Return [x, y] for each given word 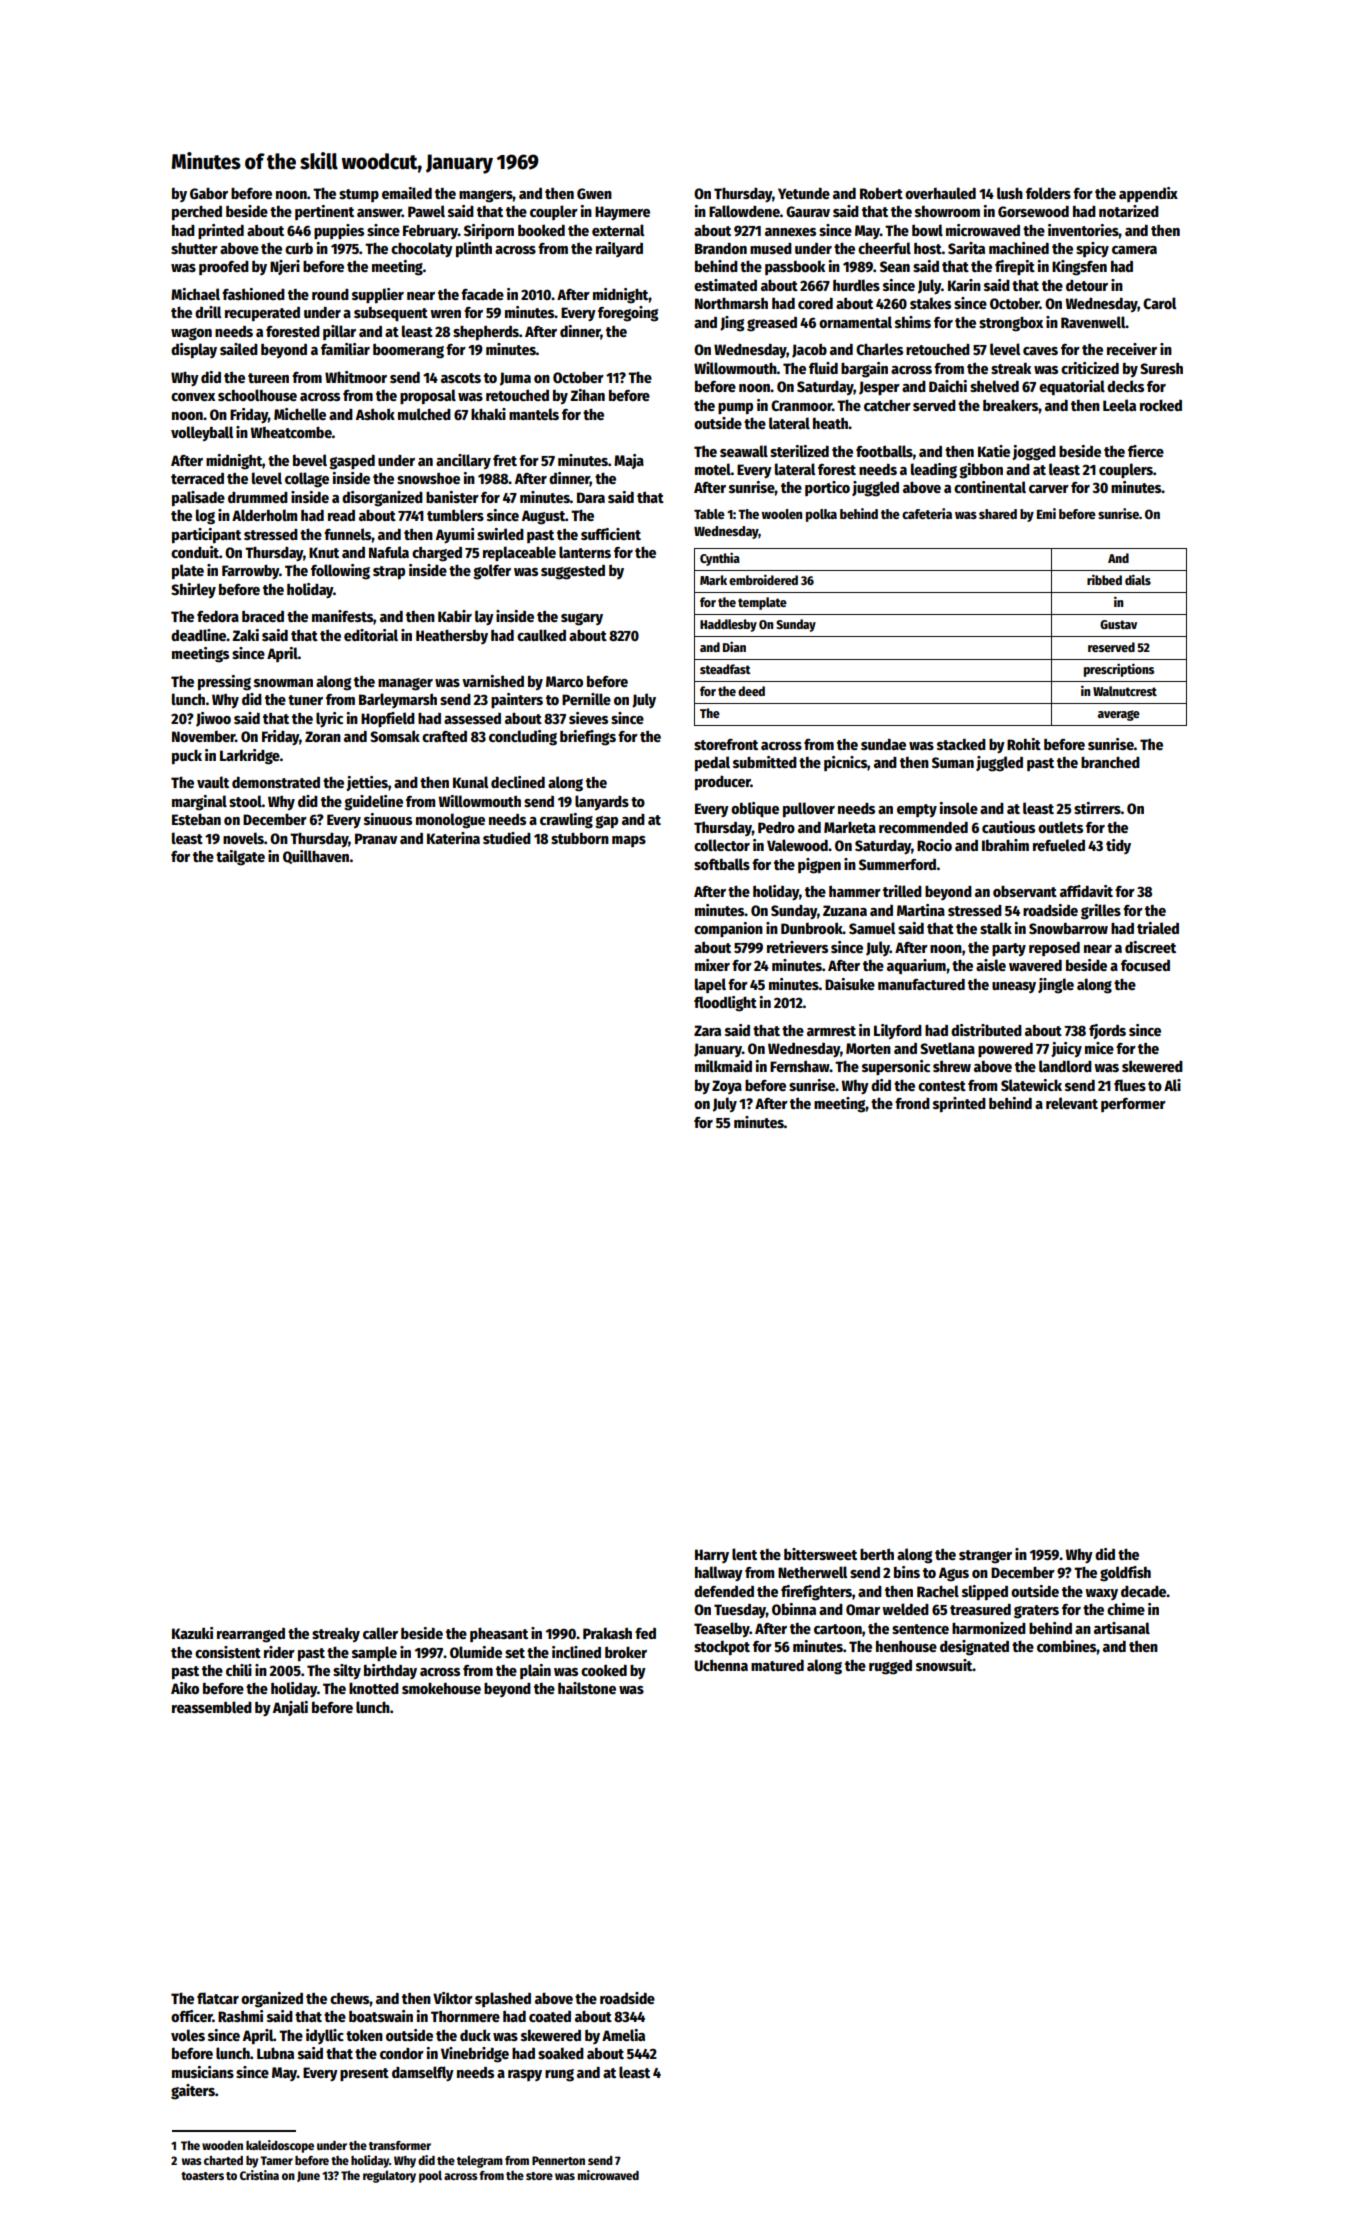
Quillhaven [316, 857]
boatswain [381, 2016]
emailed [407, 193]
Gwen [594, 193]
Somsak [395, 736]
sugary [582, 619]
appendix [1148, 194]
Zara [707, 1030]
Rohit [1024, 744]
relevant [1072, 1103]
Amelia [623, 2035]
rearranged [251, 1635]
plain [535, 1671]
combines [1067, 1646]
